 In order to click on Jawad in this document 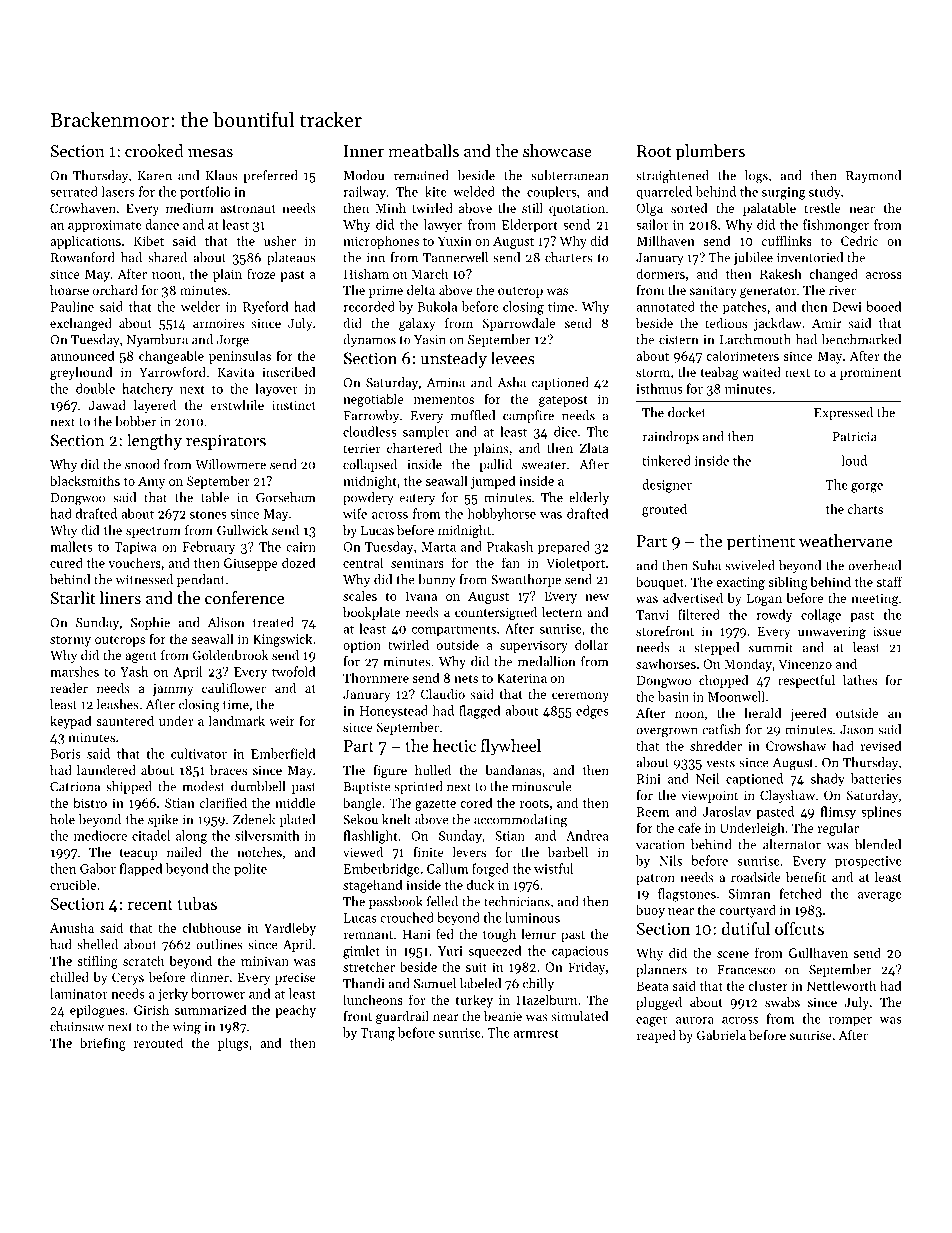, I will do `click(107, 405)`.
